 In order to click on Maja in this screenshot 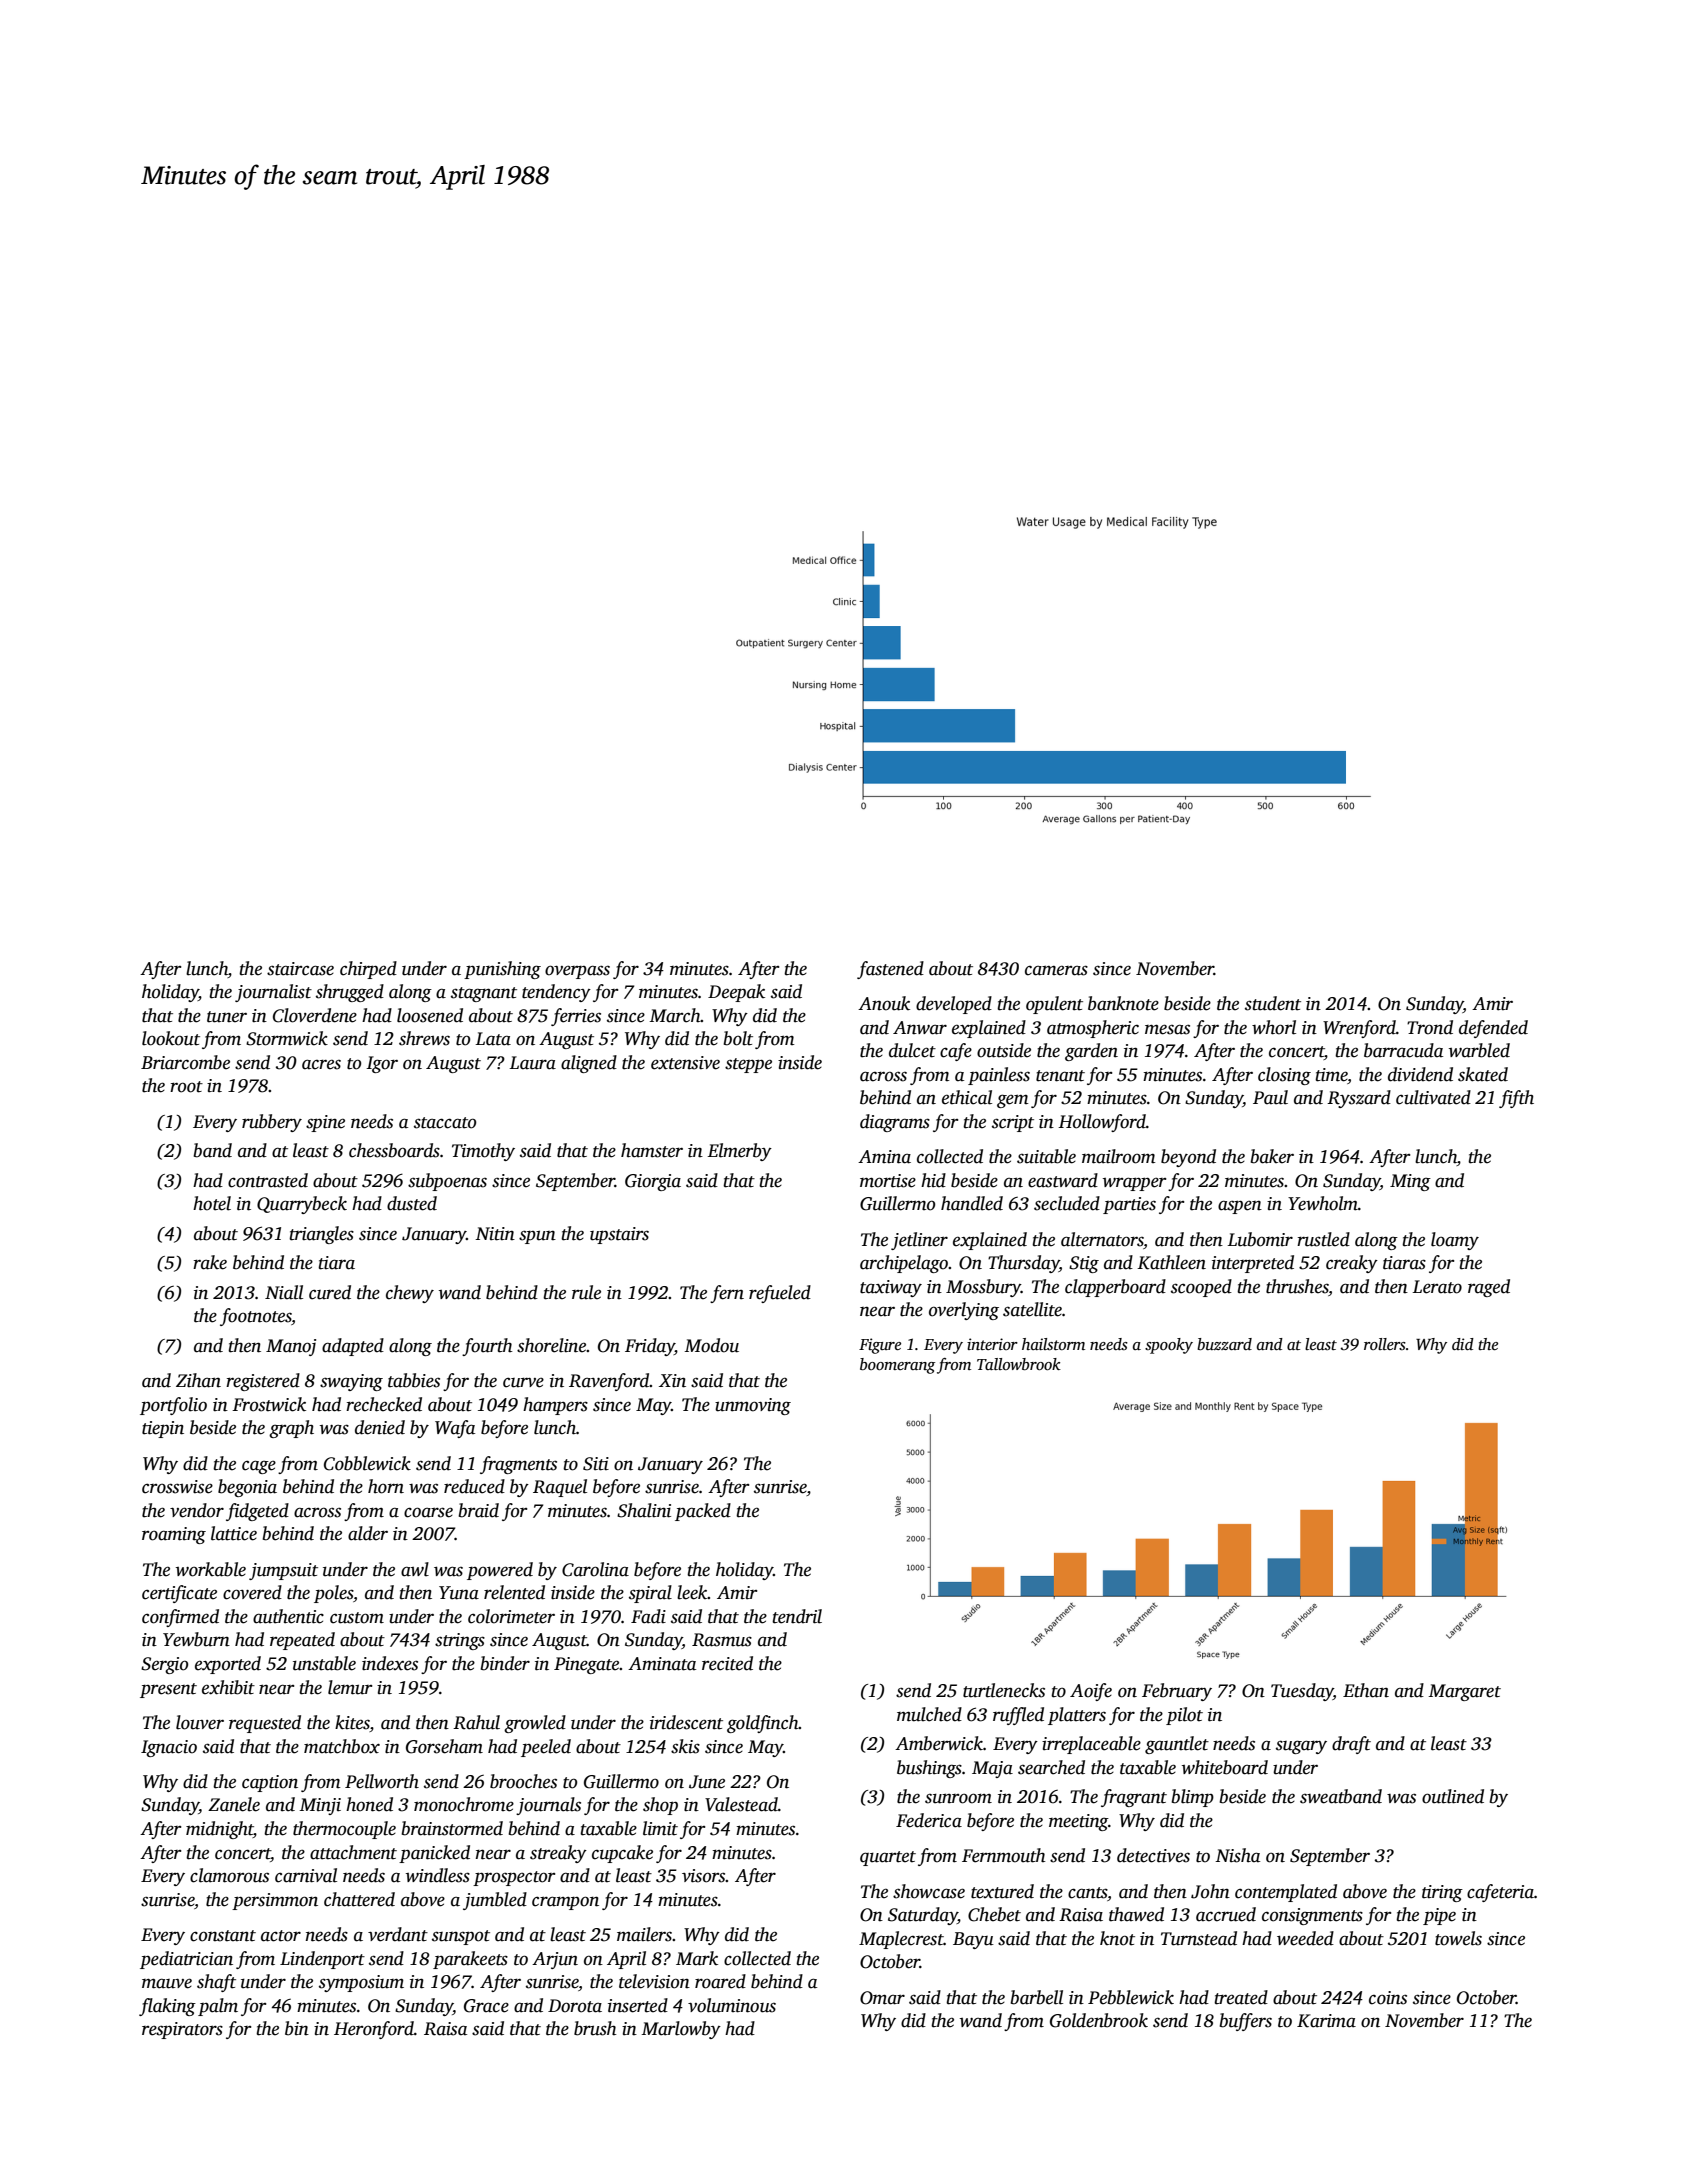, I will do `click(992, 1769)`.
